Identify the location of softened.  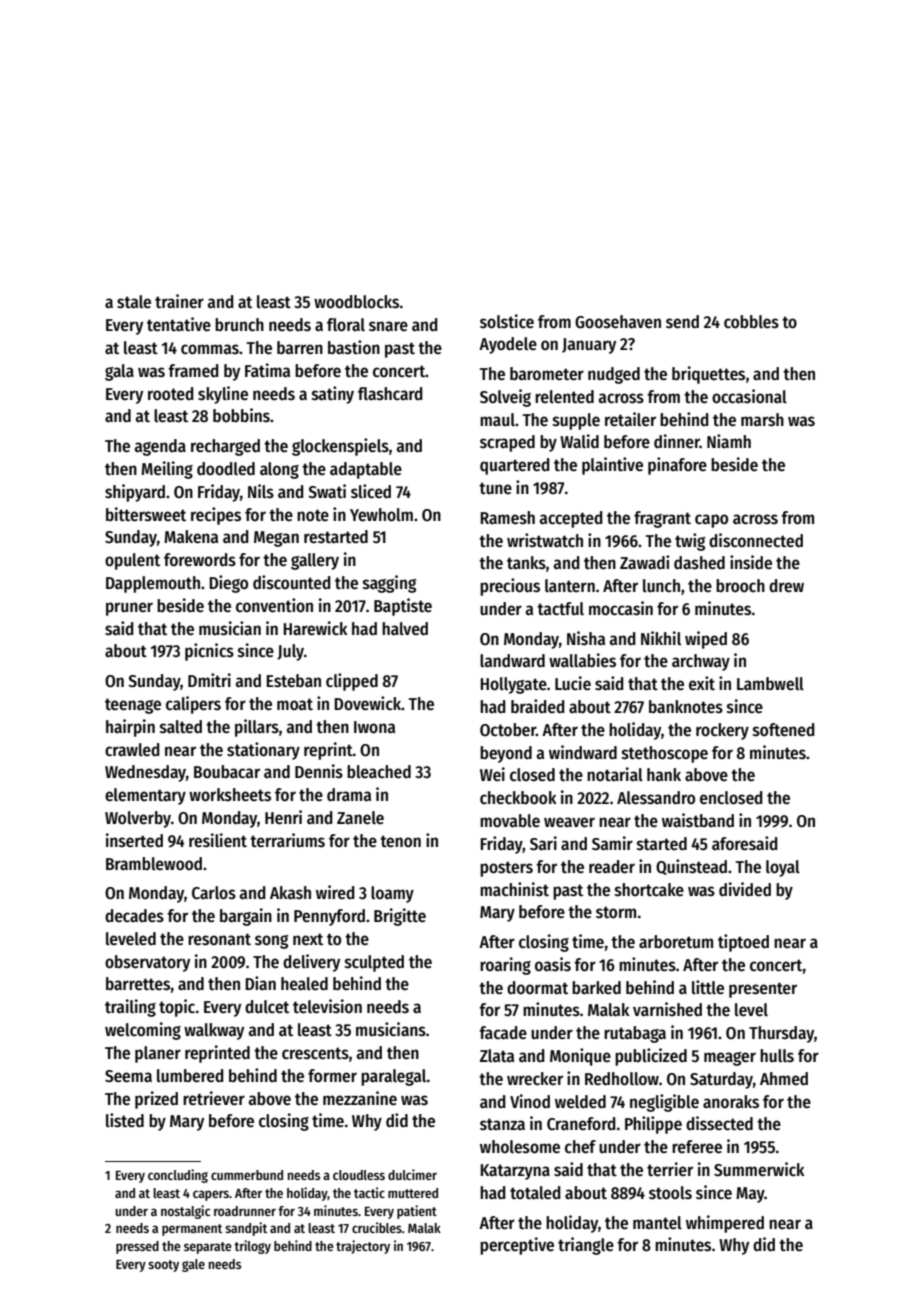
(784, 730).
